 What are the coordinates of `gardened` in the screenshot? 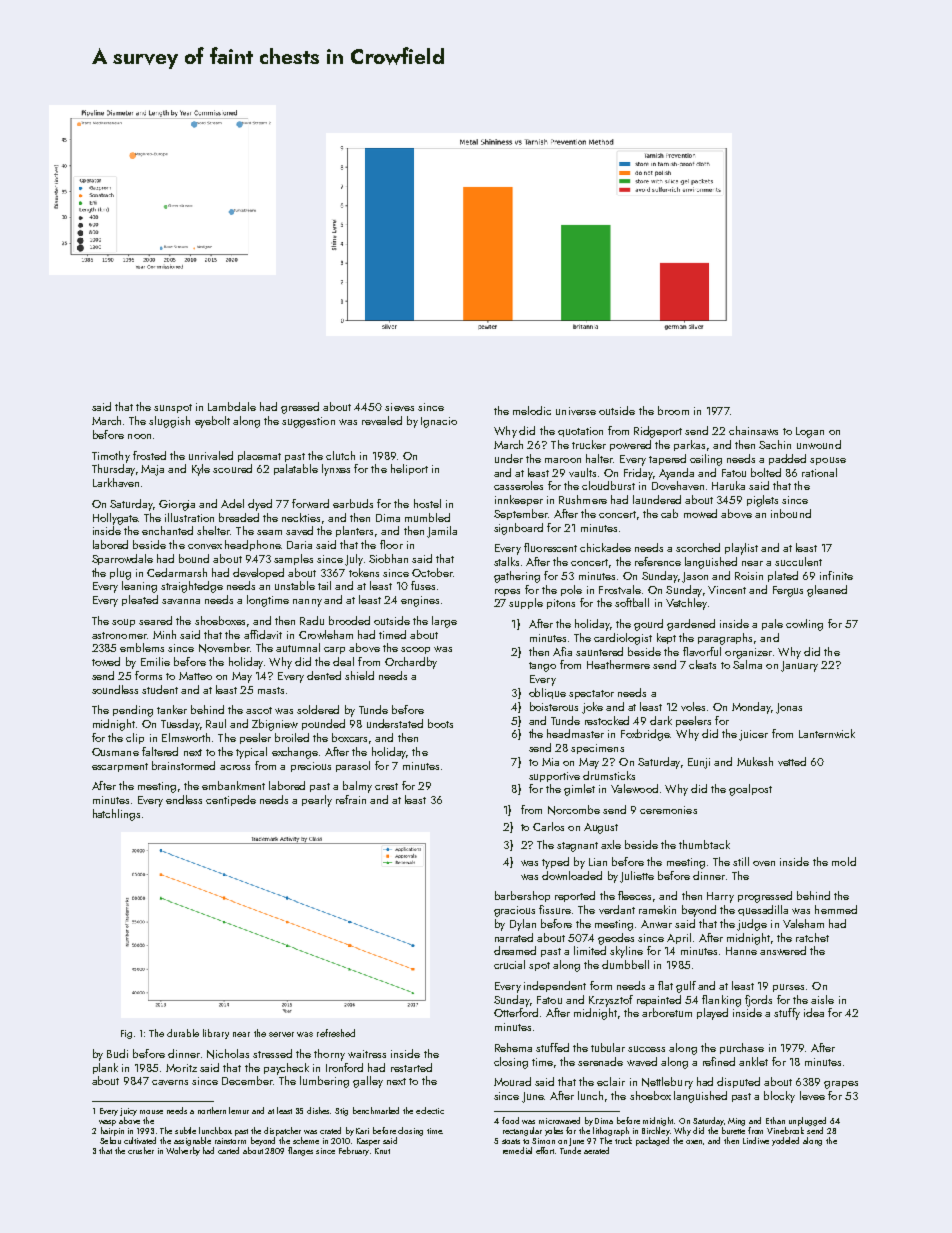 It's located at (691, 625).
